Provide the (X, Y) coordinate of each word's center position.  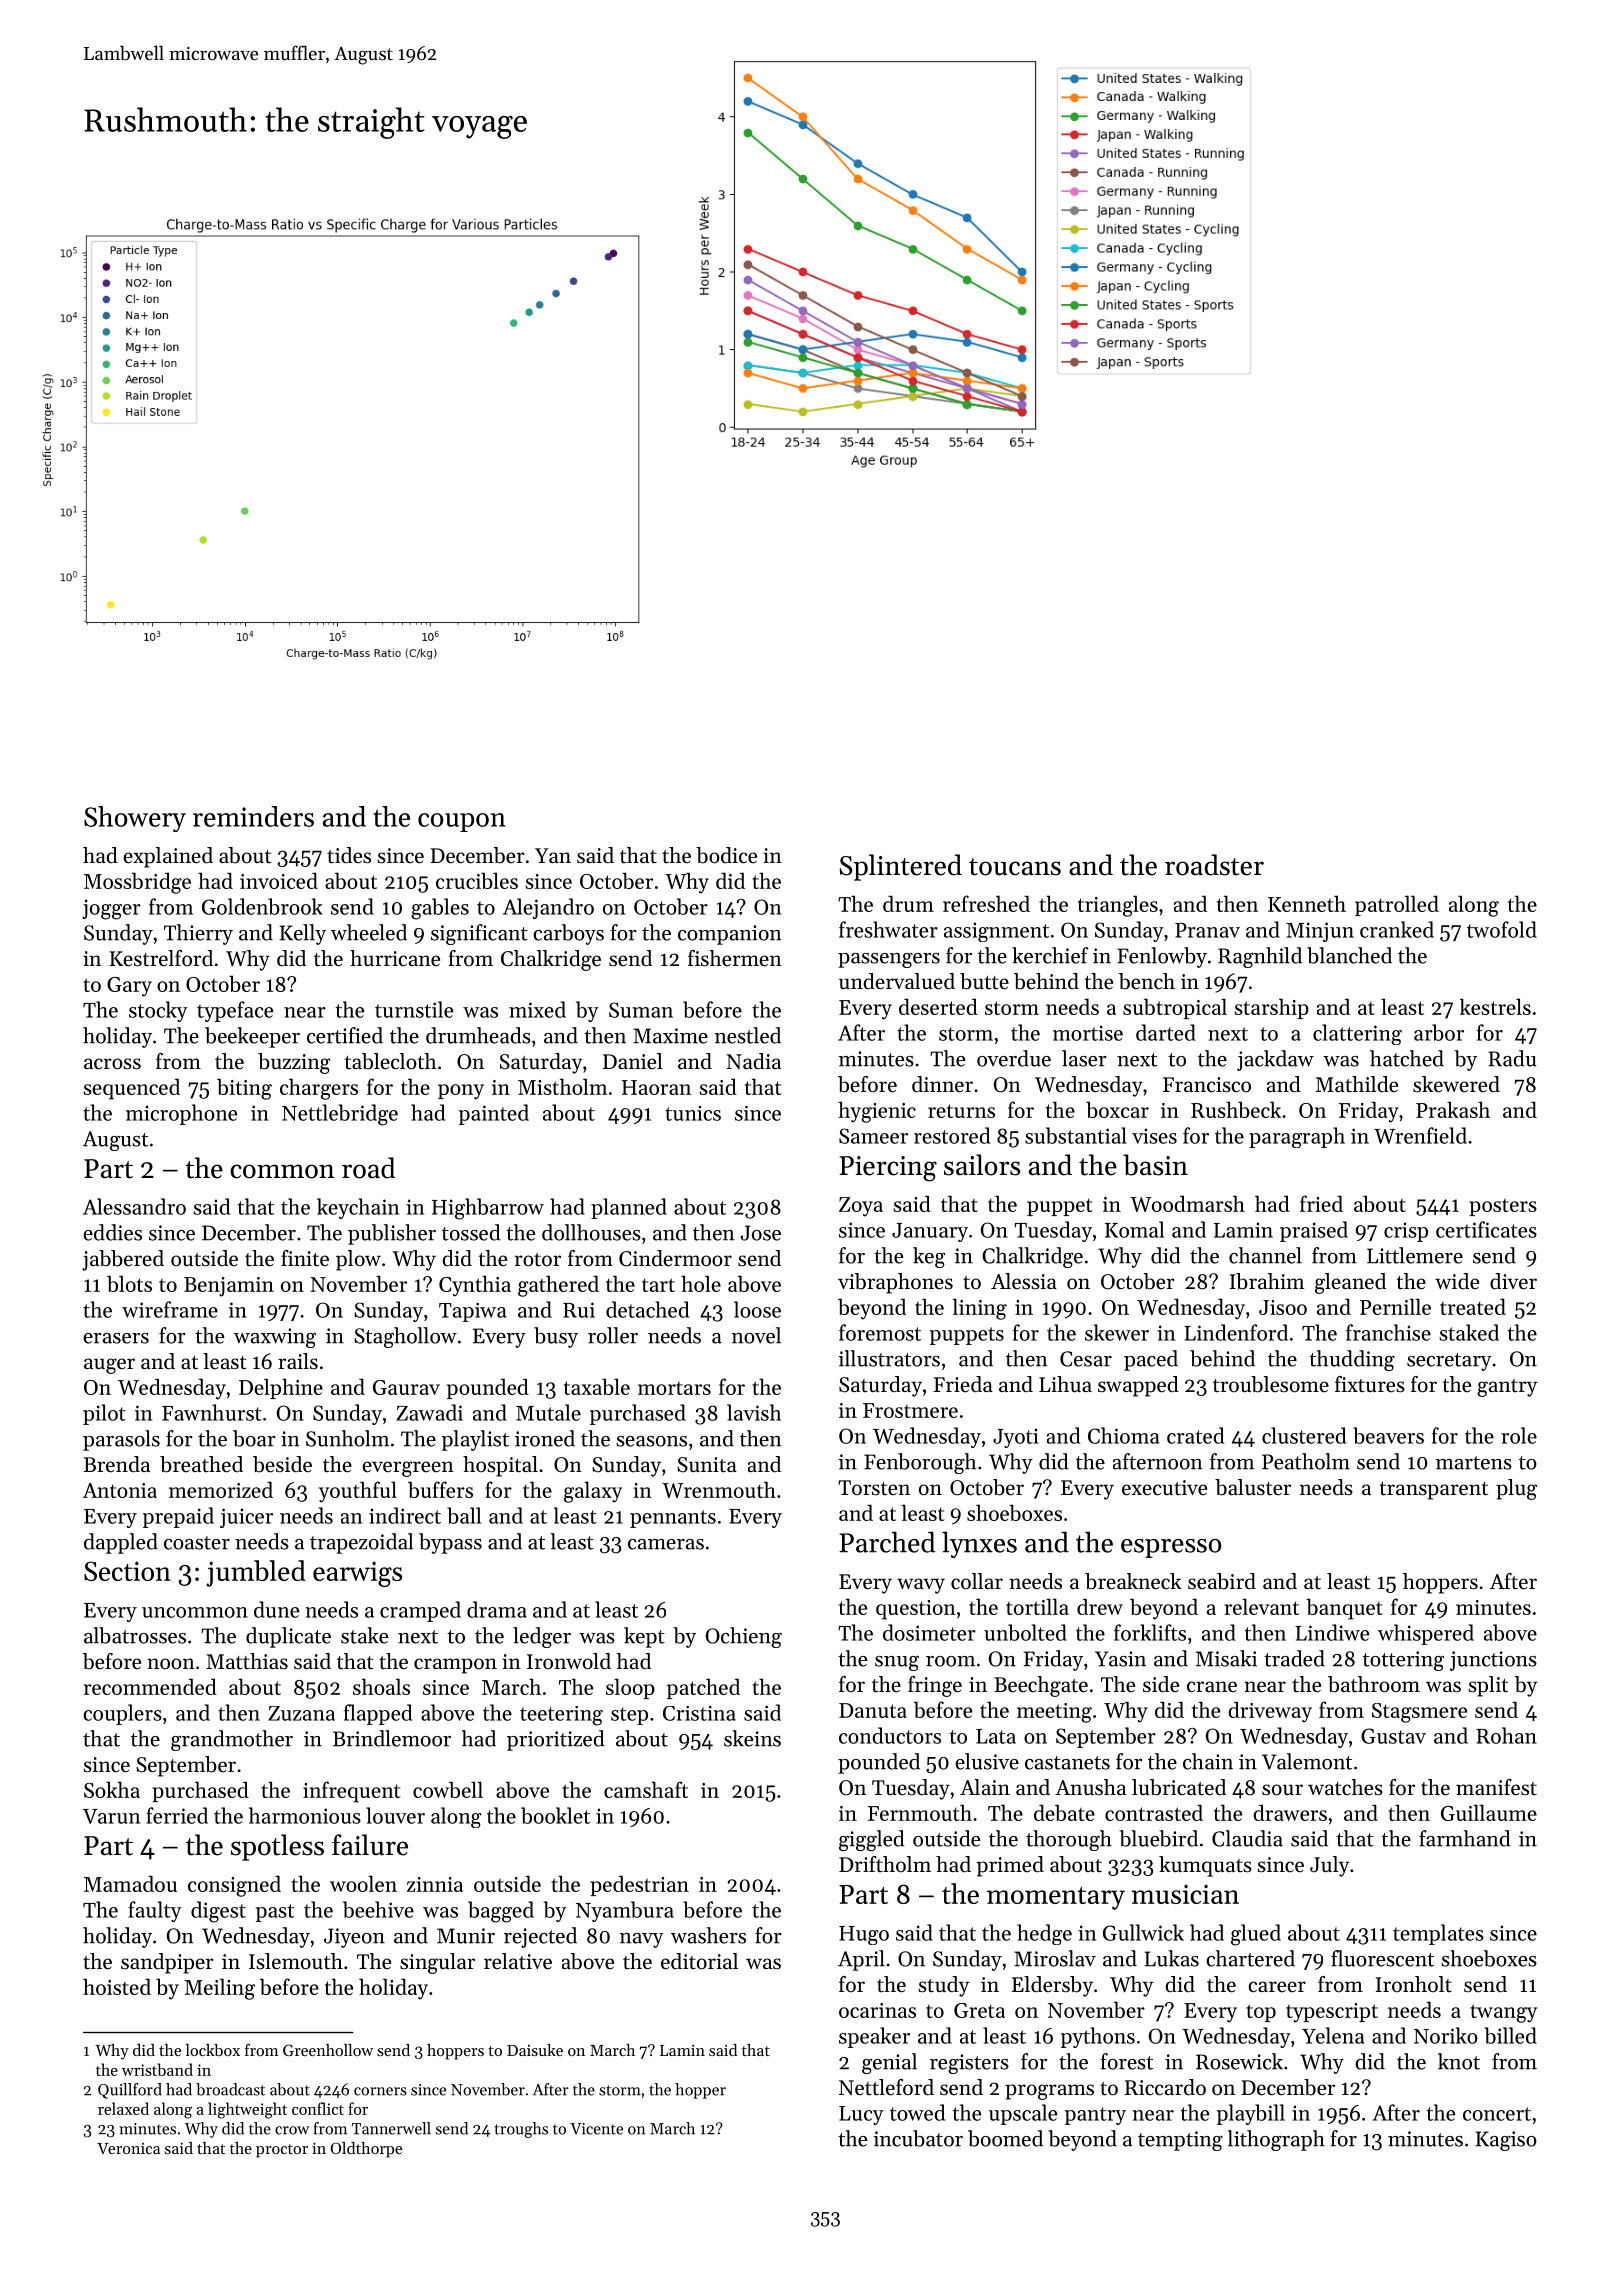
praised (1314, 1231)
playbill (1251, 2114)
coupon (462, 822)
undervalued (897, 981)
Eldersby (1052, 1986)
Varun (111, 1816)
